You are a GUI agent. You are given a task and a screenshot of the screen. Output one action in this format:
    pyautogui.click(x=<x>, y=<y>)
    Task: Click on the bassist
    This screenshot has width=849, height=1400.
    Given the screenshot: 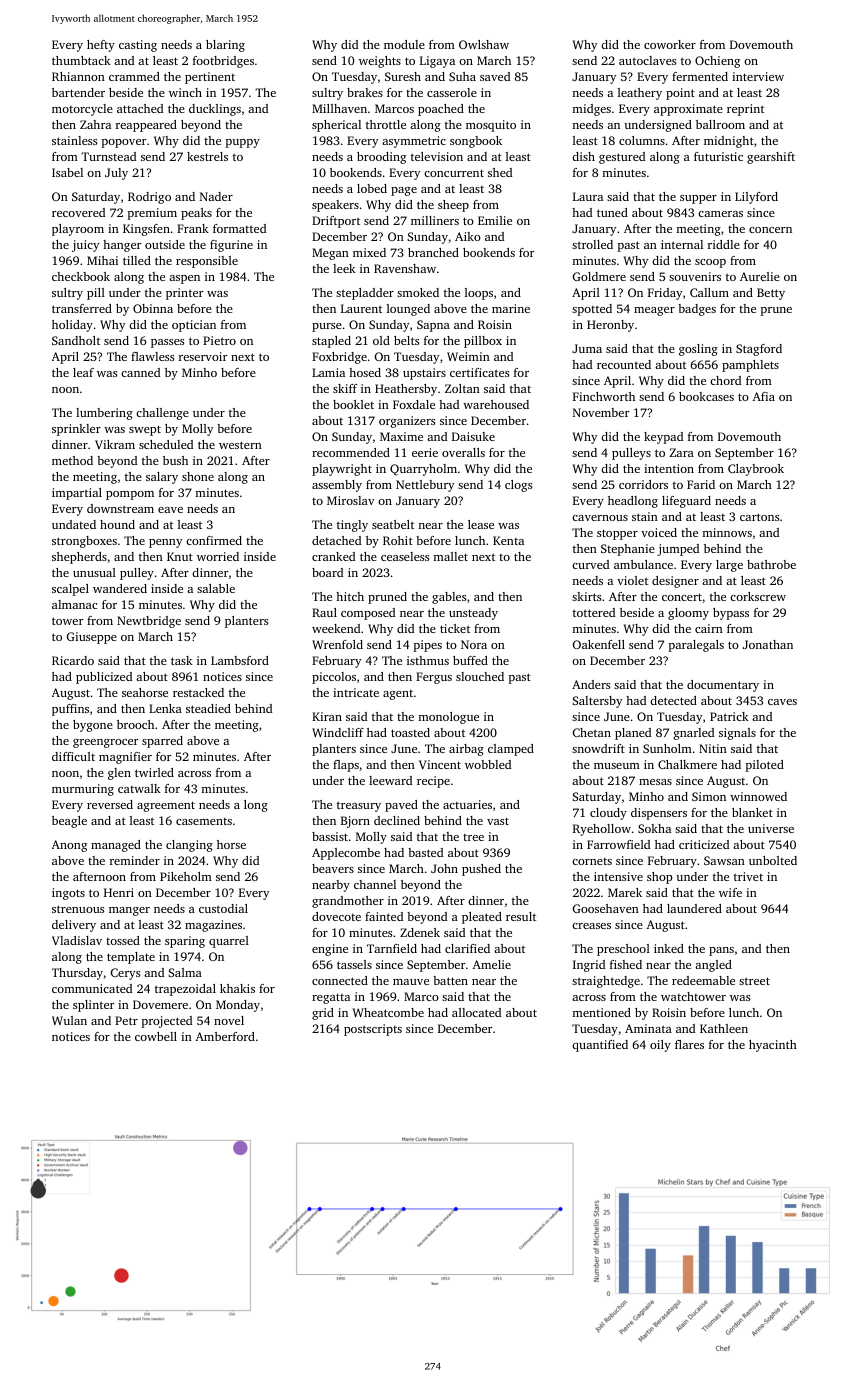 What is the action you would take?
    pyautogui.click(x=330, y=836)
